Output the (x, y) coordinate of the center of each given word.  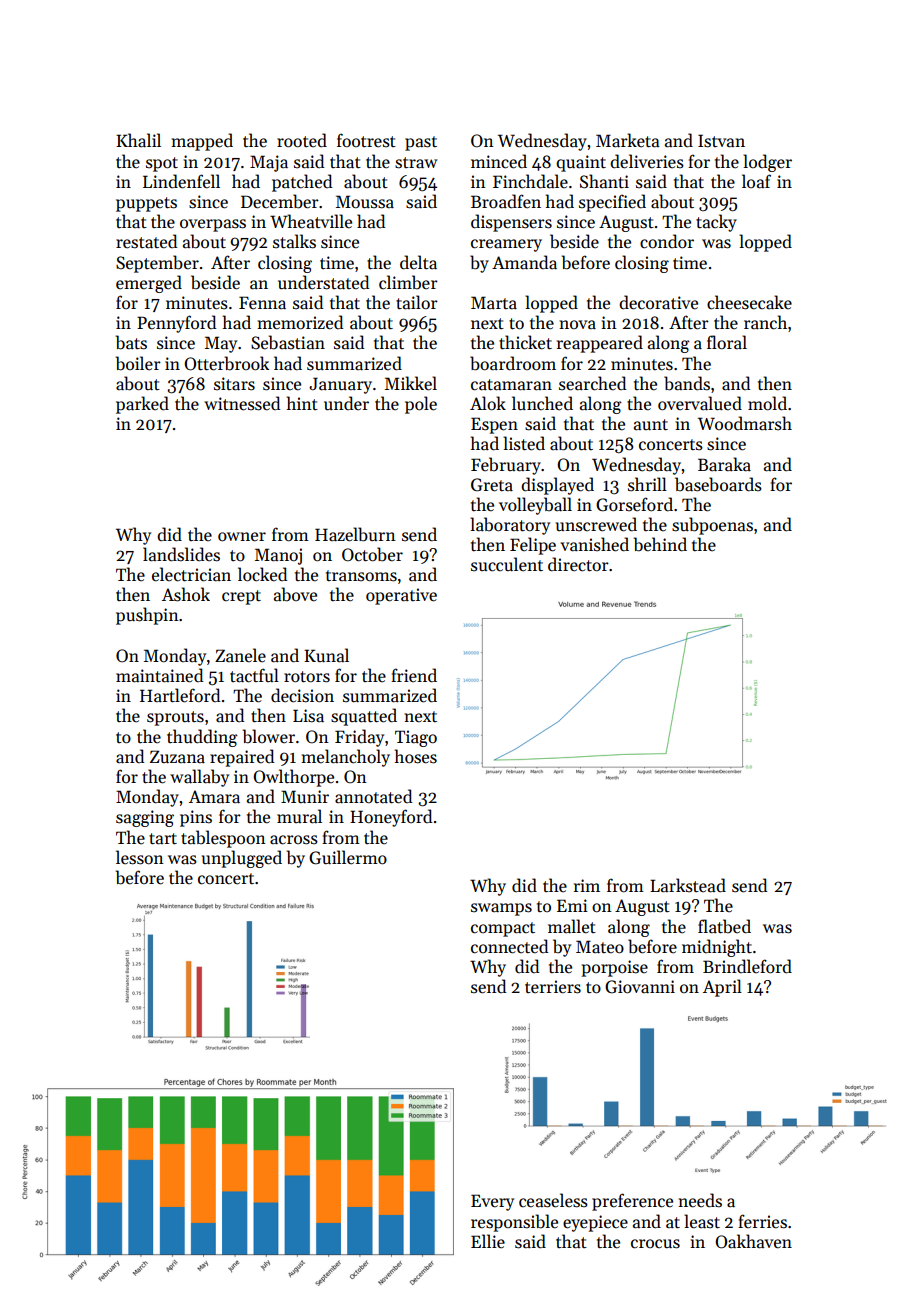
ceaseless (553, 1200)
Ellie (488, 1241)
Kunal (326, 655)
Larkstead (688, 885)
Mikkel (411, 383)
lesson (140, 857)
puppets (146, 204)
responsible (514, 1223)
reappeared (600, 344)
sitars (234, 384)
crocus (655, 1244)
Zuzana (177, 756)
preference (632, 1202)
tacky (716, 223)
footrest (366, 140)
